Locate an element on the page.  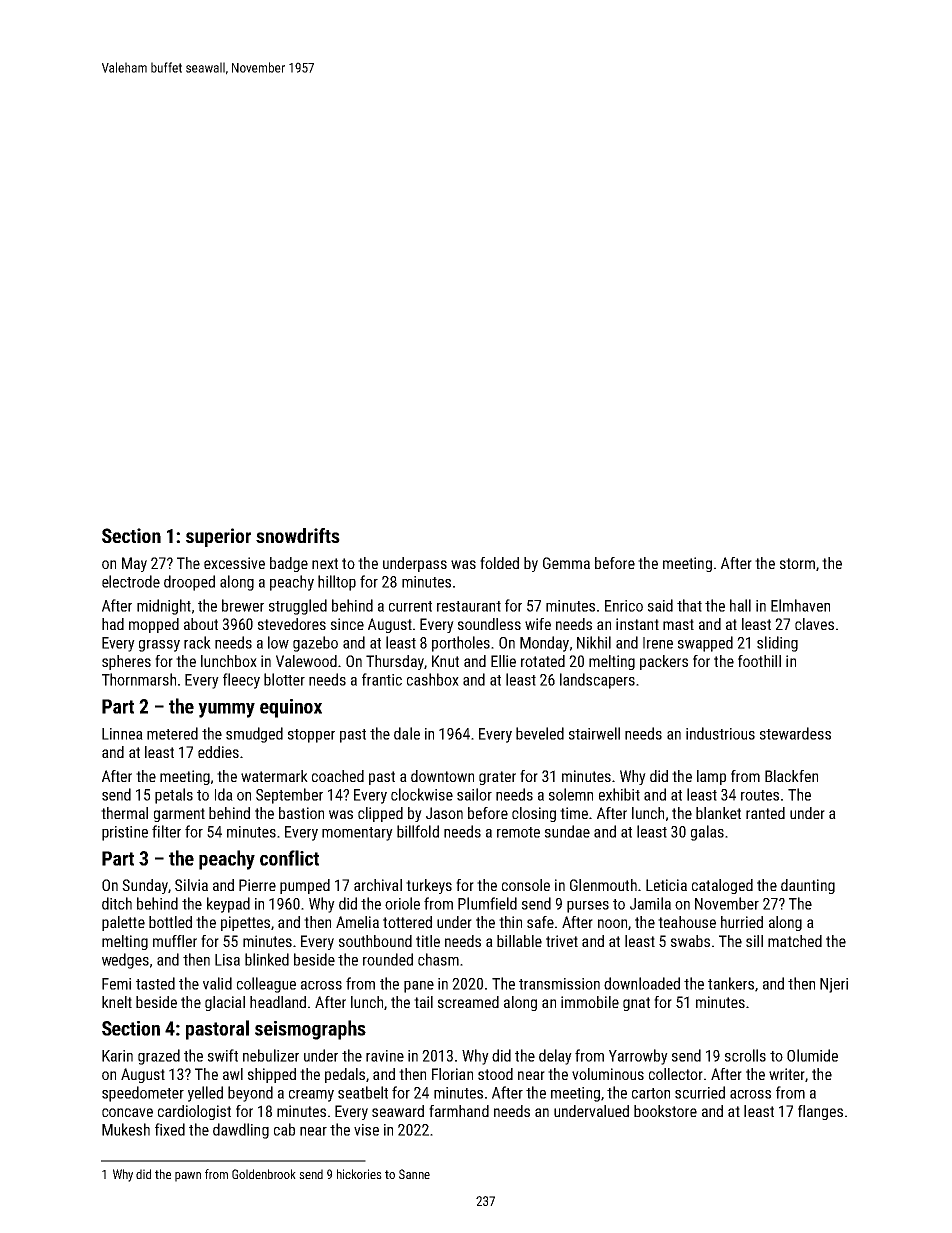
Goldenbrook is located at coordinates (264, 1174).
